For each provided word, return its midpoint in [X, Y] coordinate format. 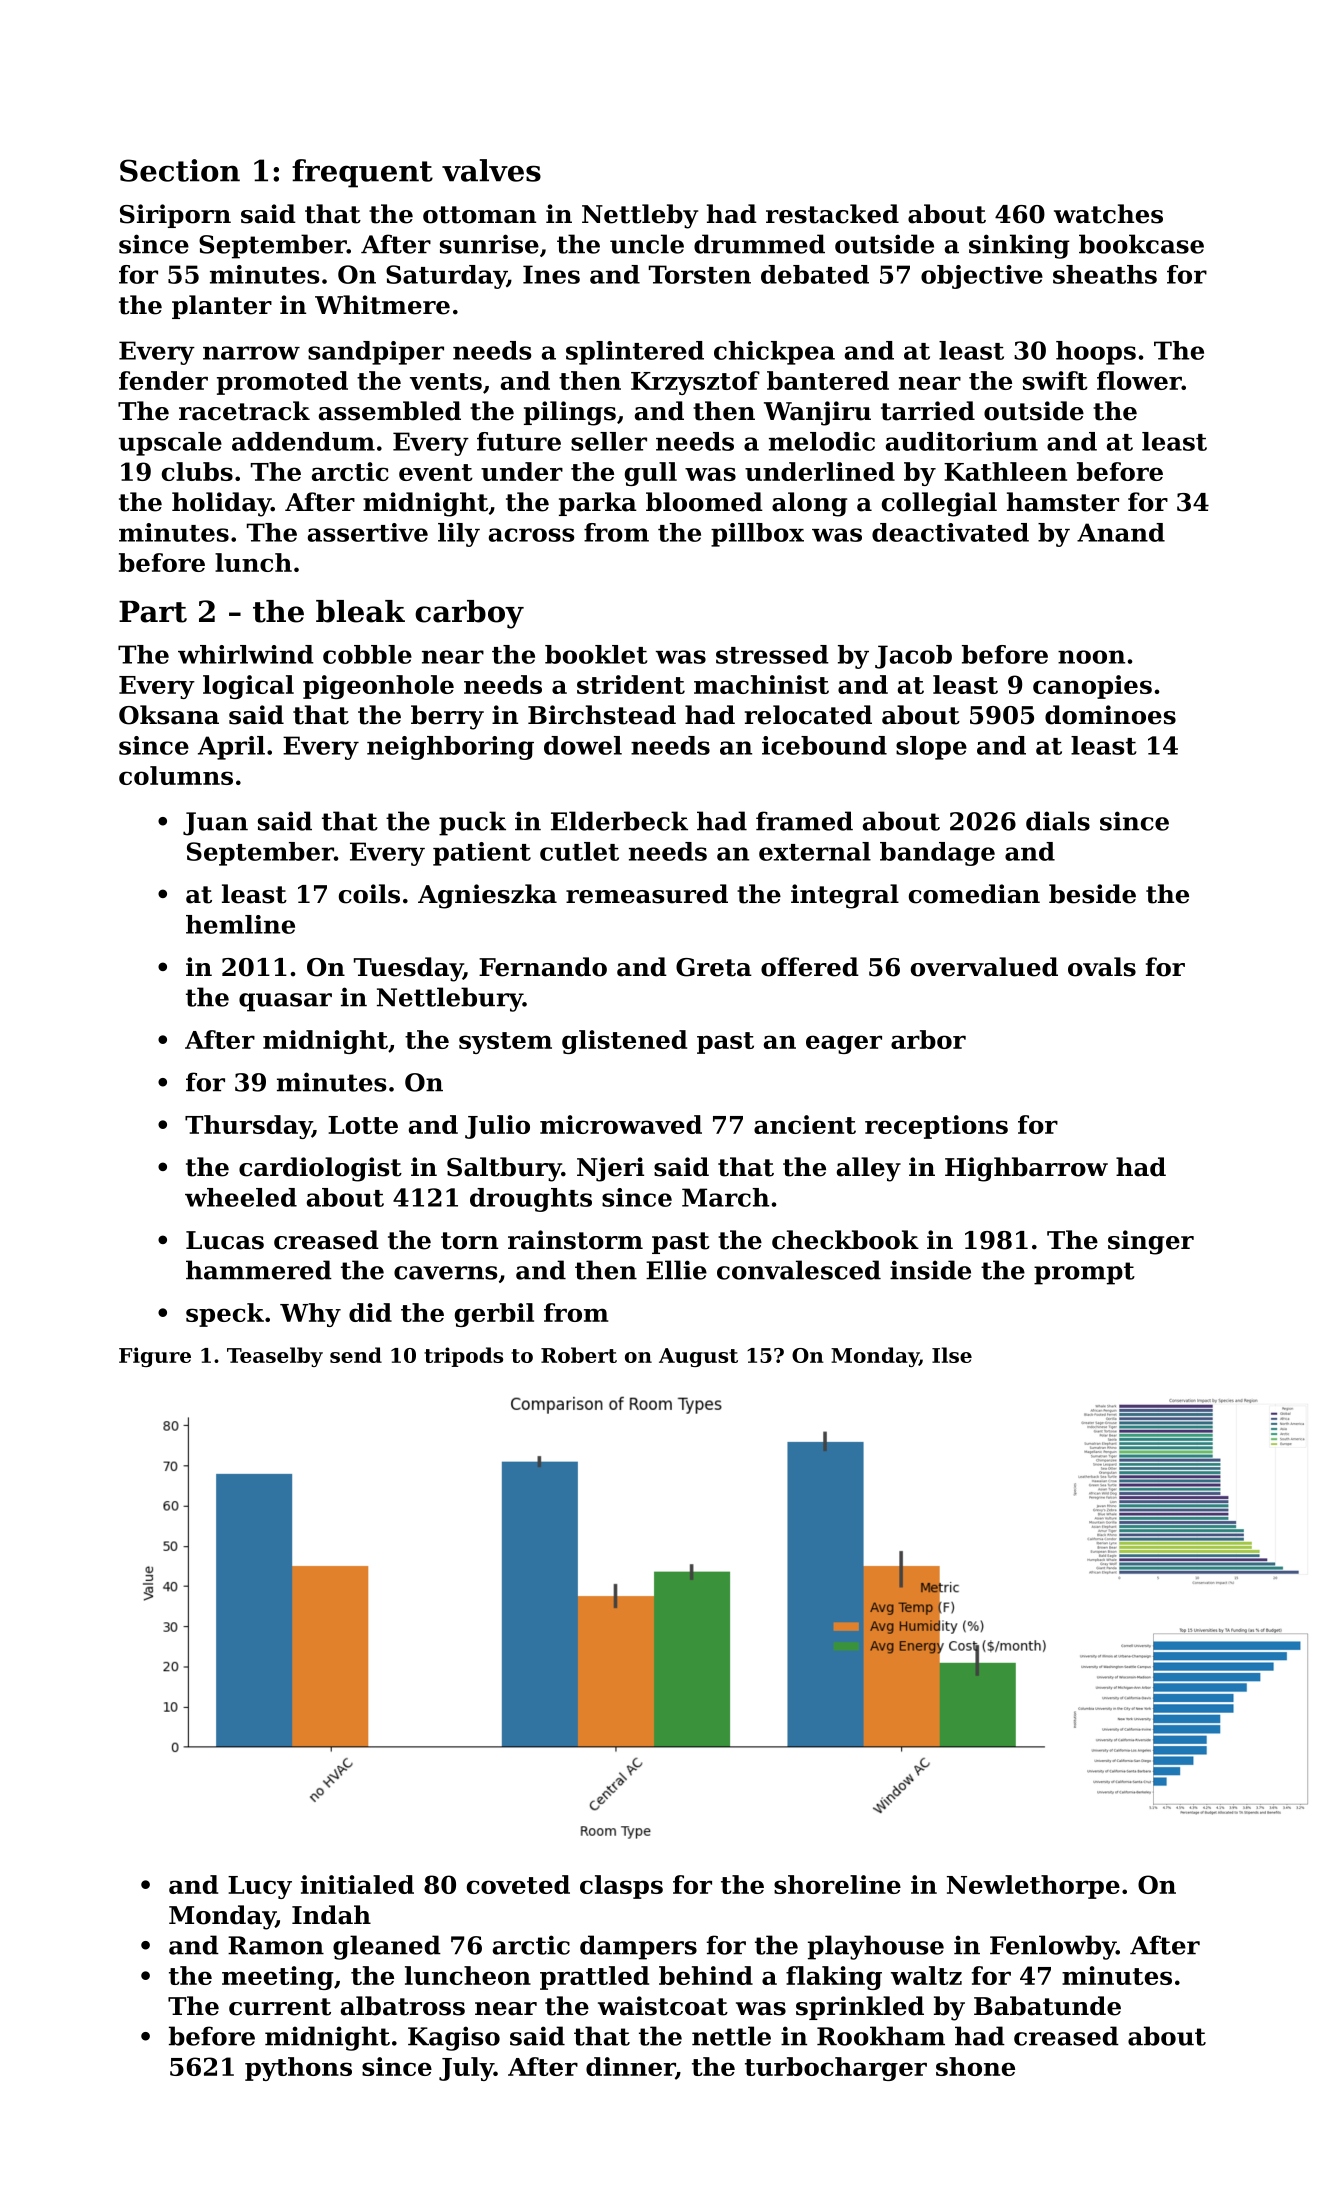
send [356, 1355]
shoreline [837, 1884]
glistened [624, 1042]
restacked [832, 214]
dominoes [1110, 715]
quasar [285, 1002]
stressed [772, 654]
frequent [362, 173]
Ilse [952, 1355]
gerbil [494, 1315]
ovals [1102, 967]
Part [153, 612]
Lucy [260, 1887]
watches [1108, 214]
